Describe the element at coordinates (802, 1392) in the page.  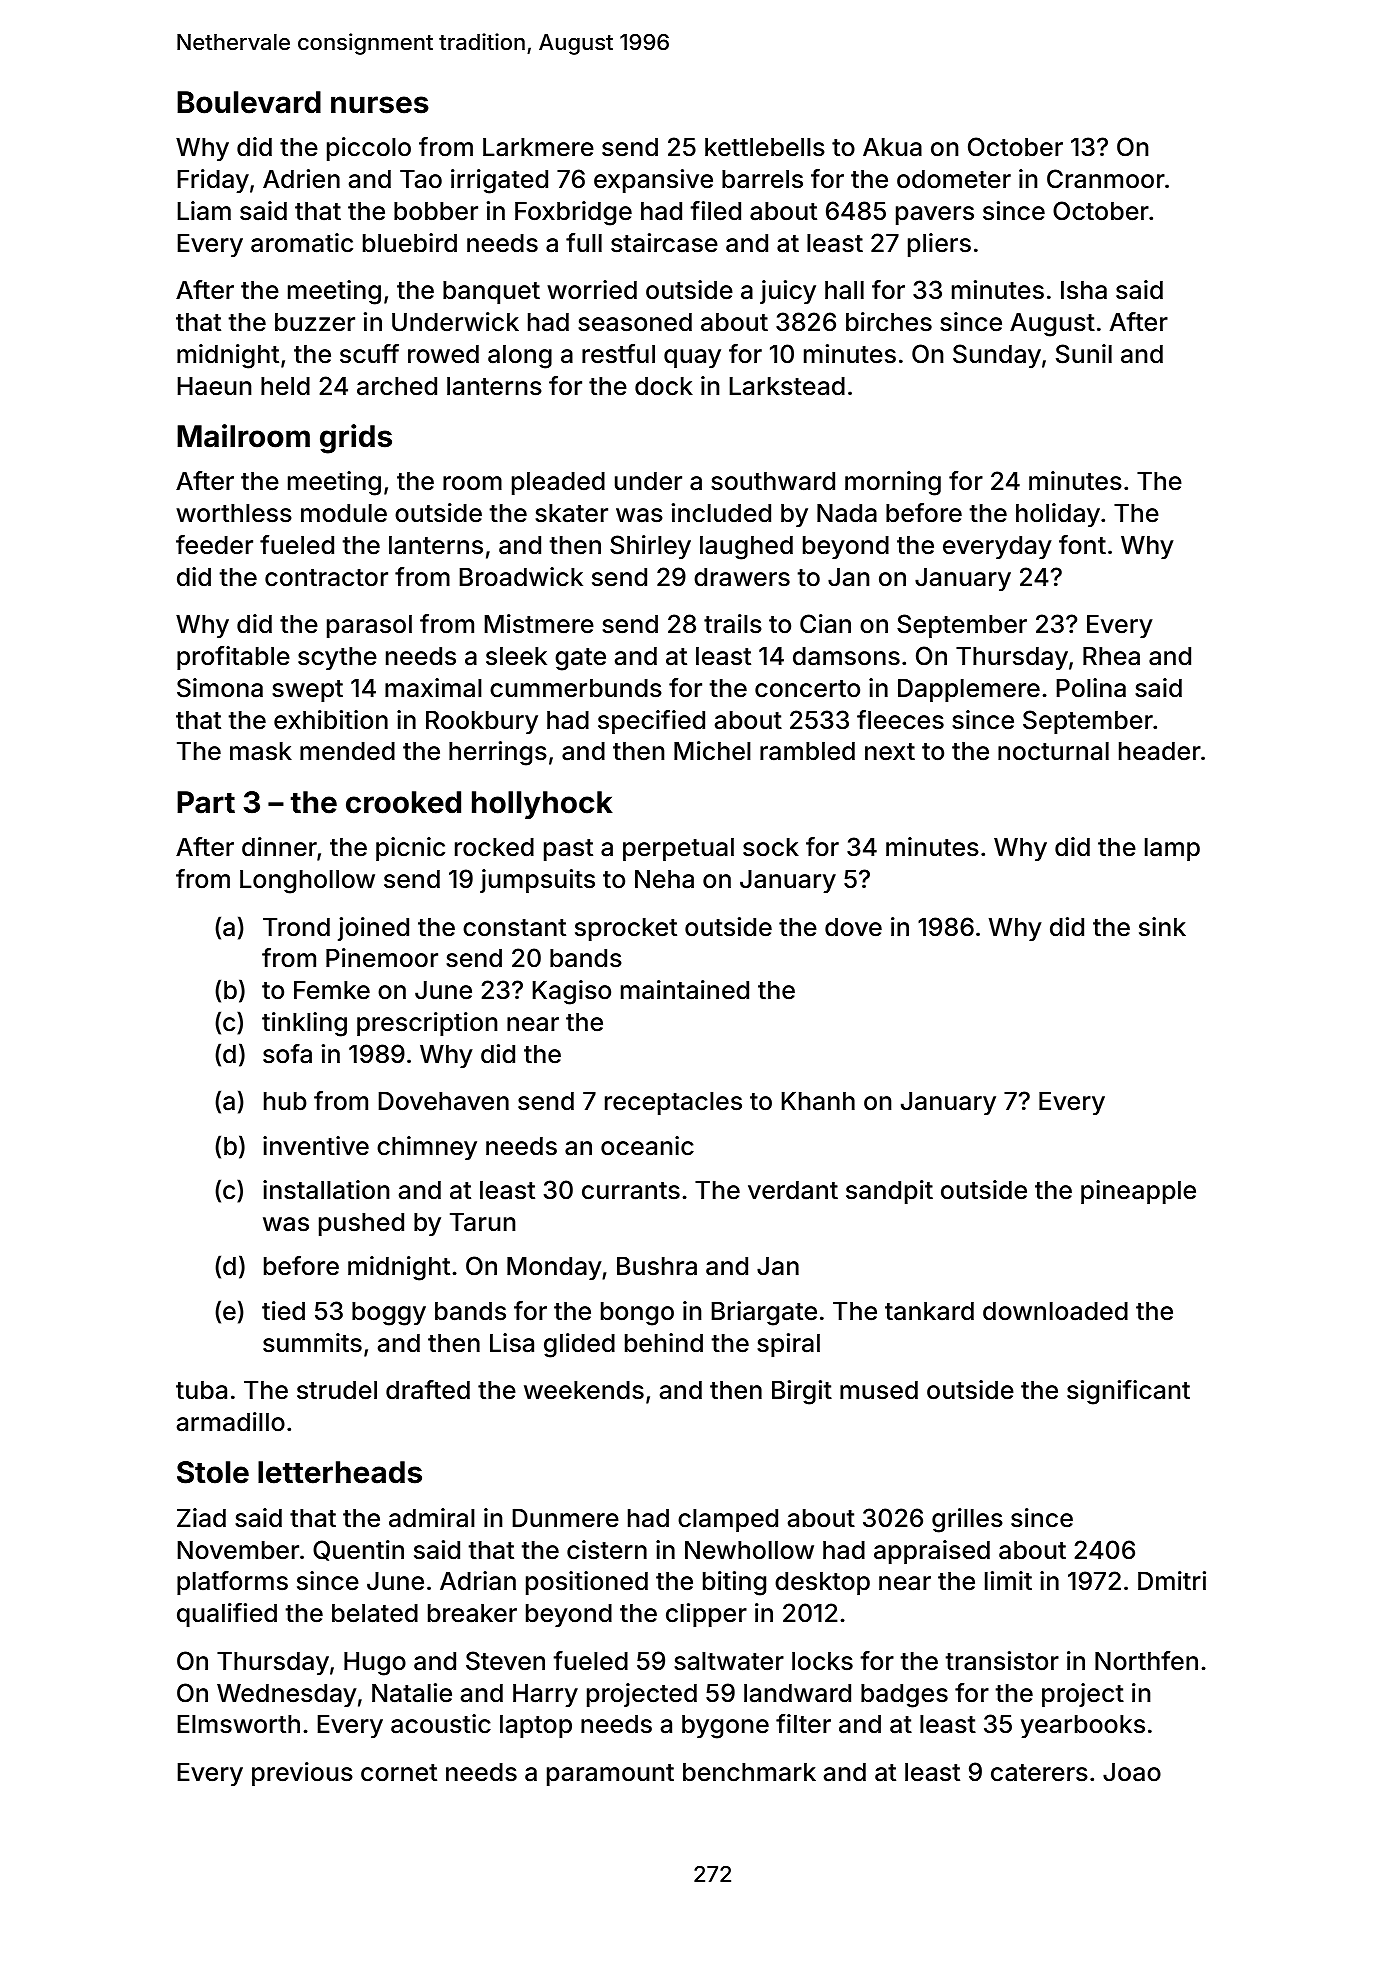
I see `Birgit` at that location.
